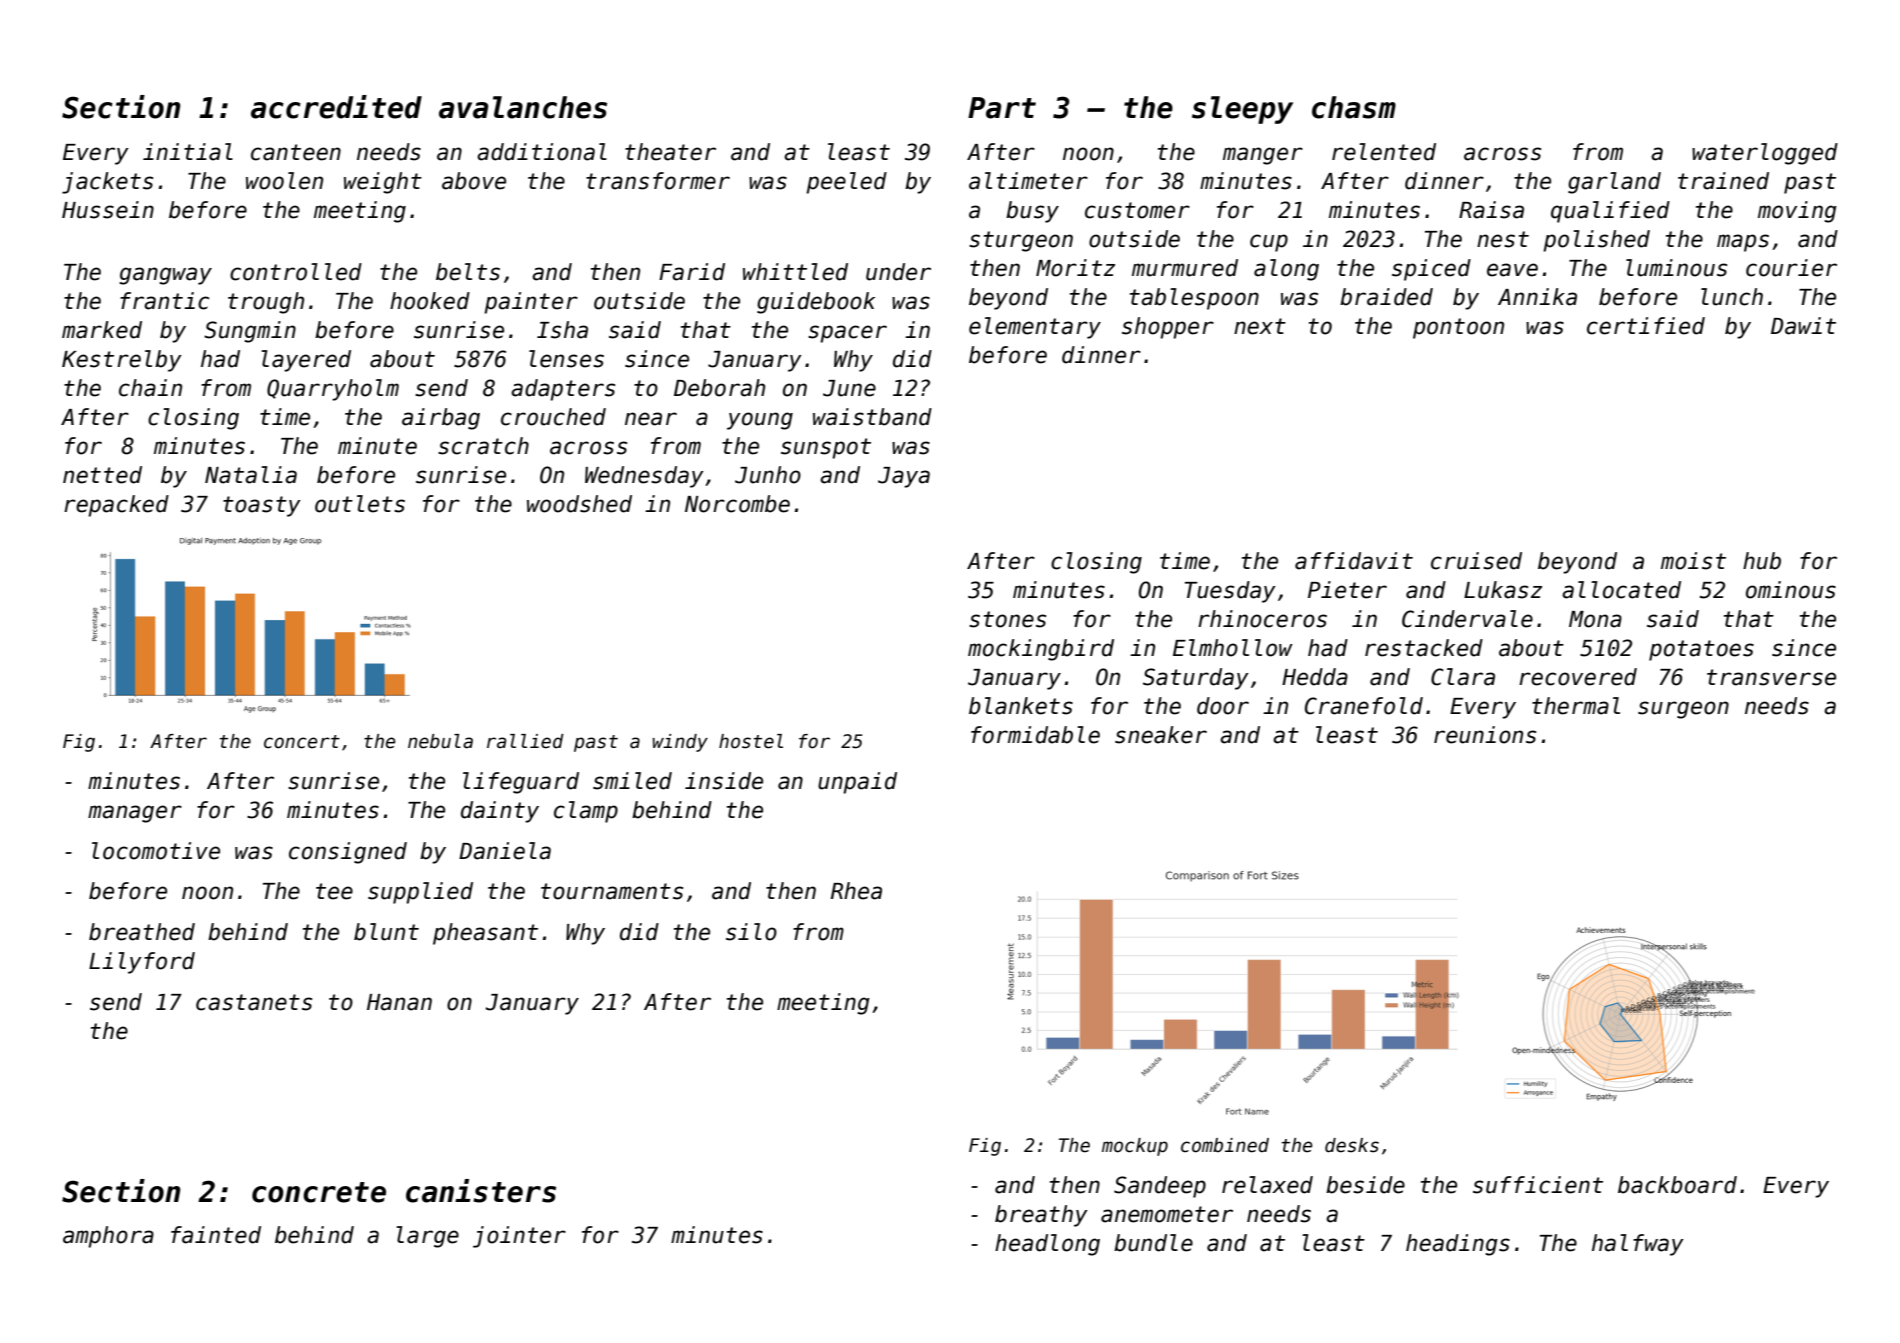  What do you see at coordinates (1135, 1147) in the screenshot?
I see `mockup` at bounding box center [1135, 1147].
